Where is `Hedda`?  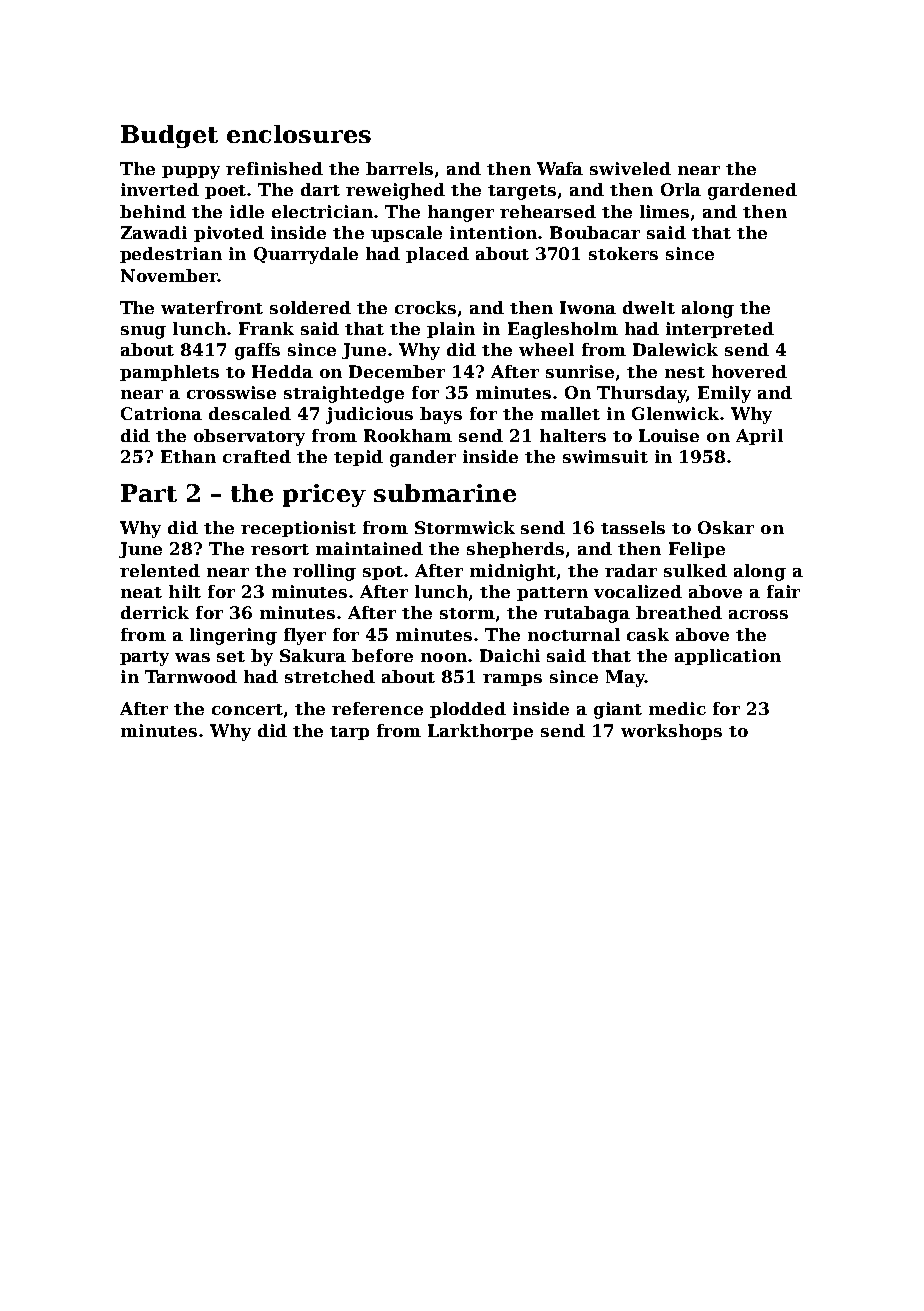 Hedda is located at coordinates (282, 371).
